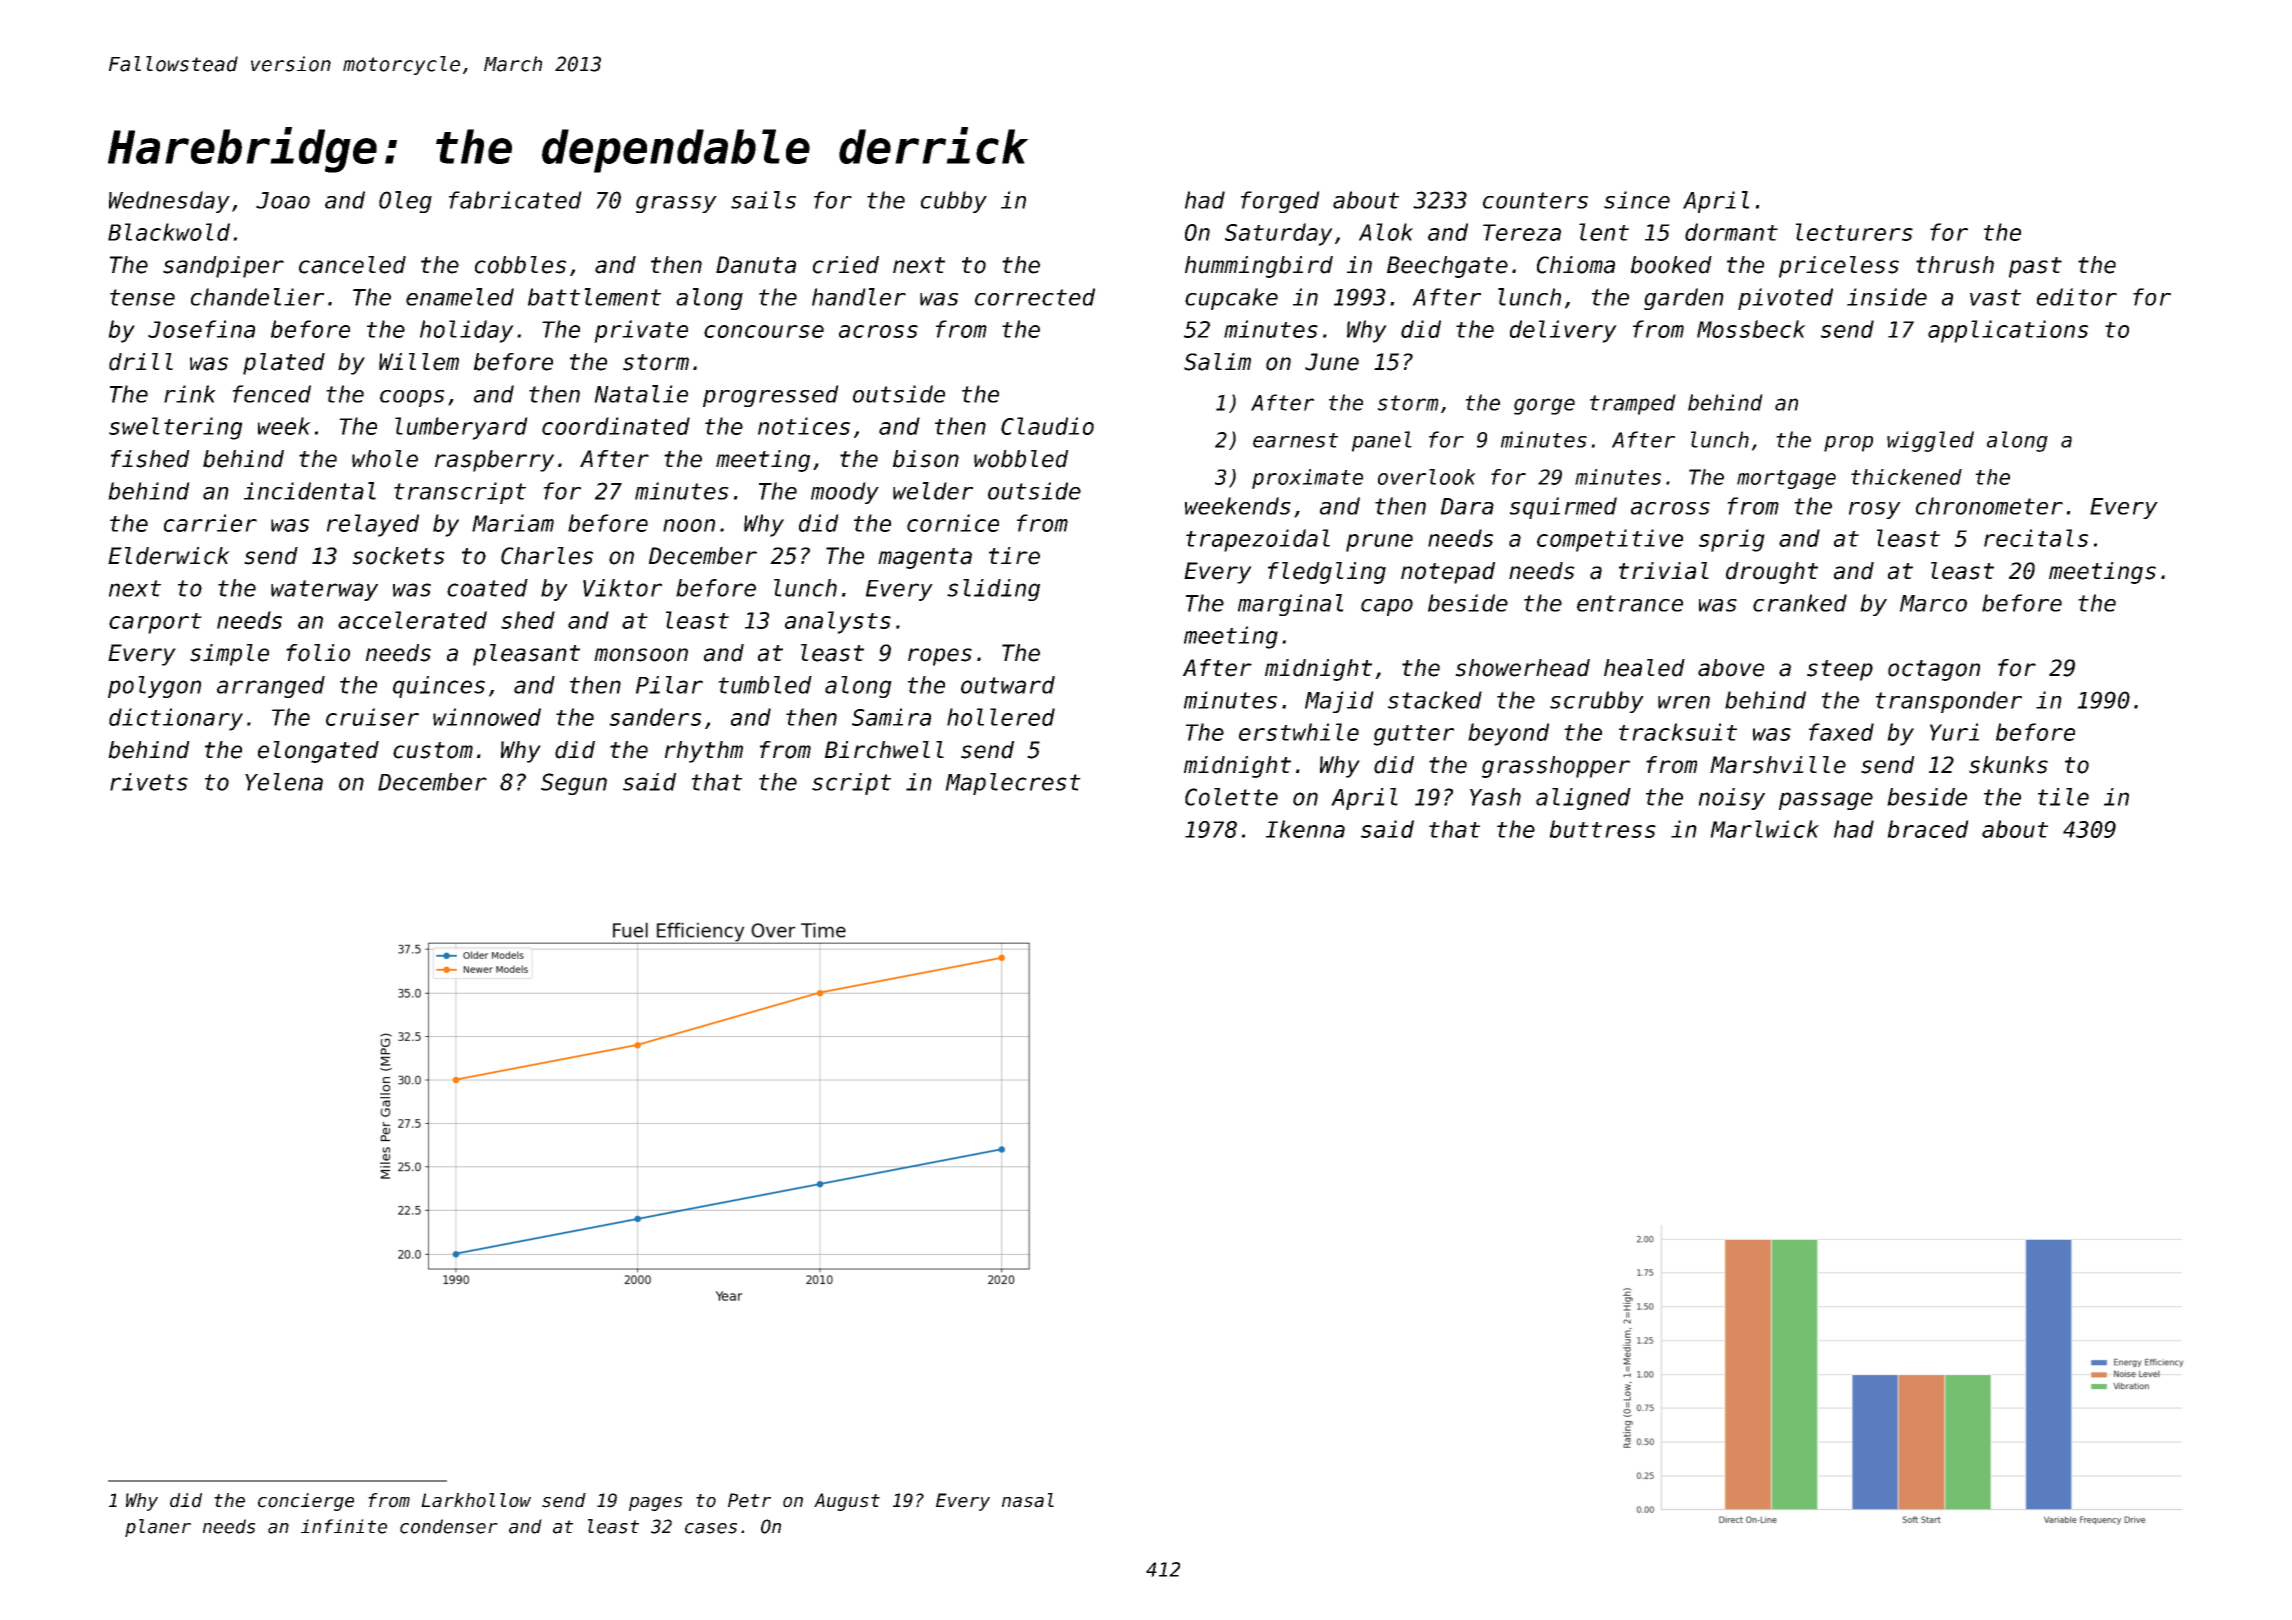  What do you see at coordinates (859, 297) in the screenshot?
I see `handler` at bounding box center [859, 297].
